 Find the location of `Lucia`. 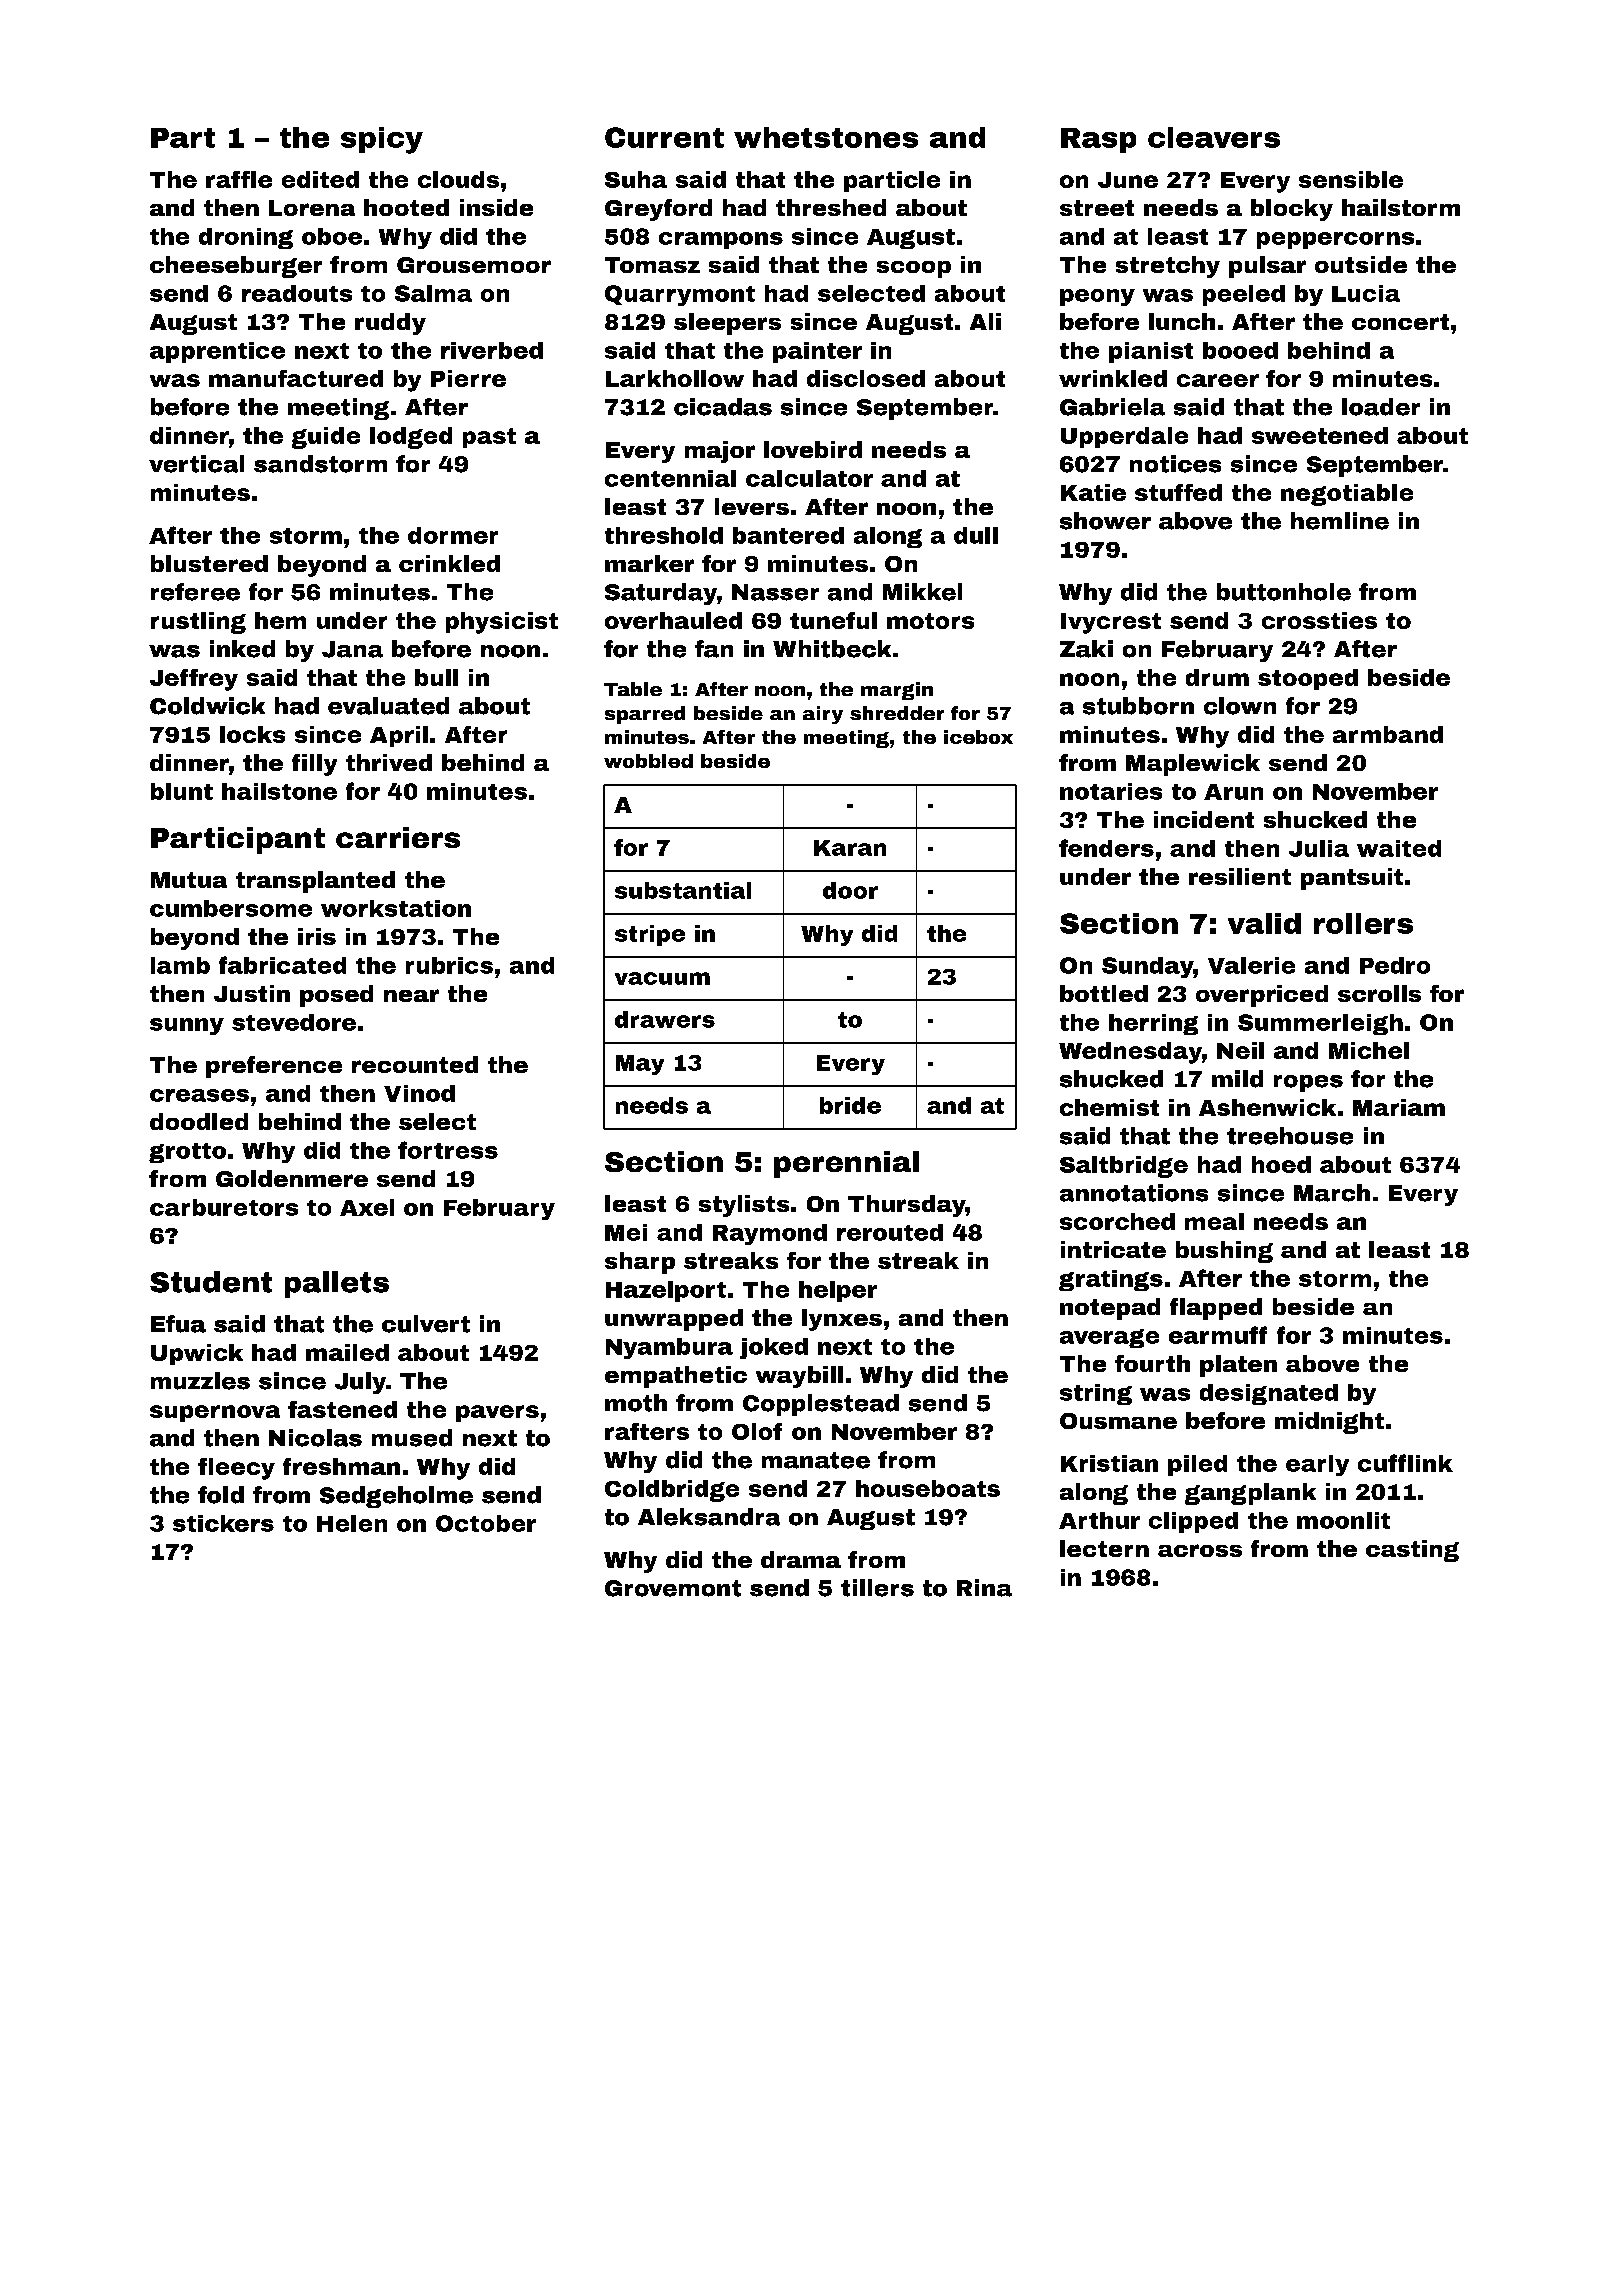

Lucia is located at coordinates (1366, 293).
